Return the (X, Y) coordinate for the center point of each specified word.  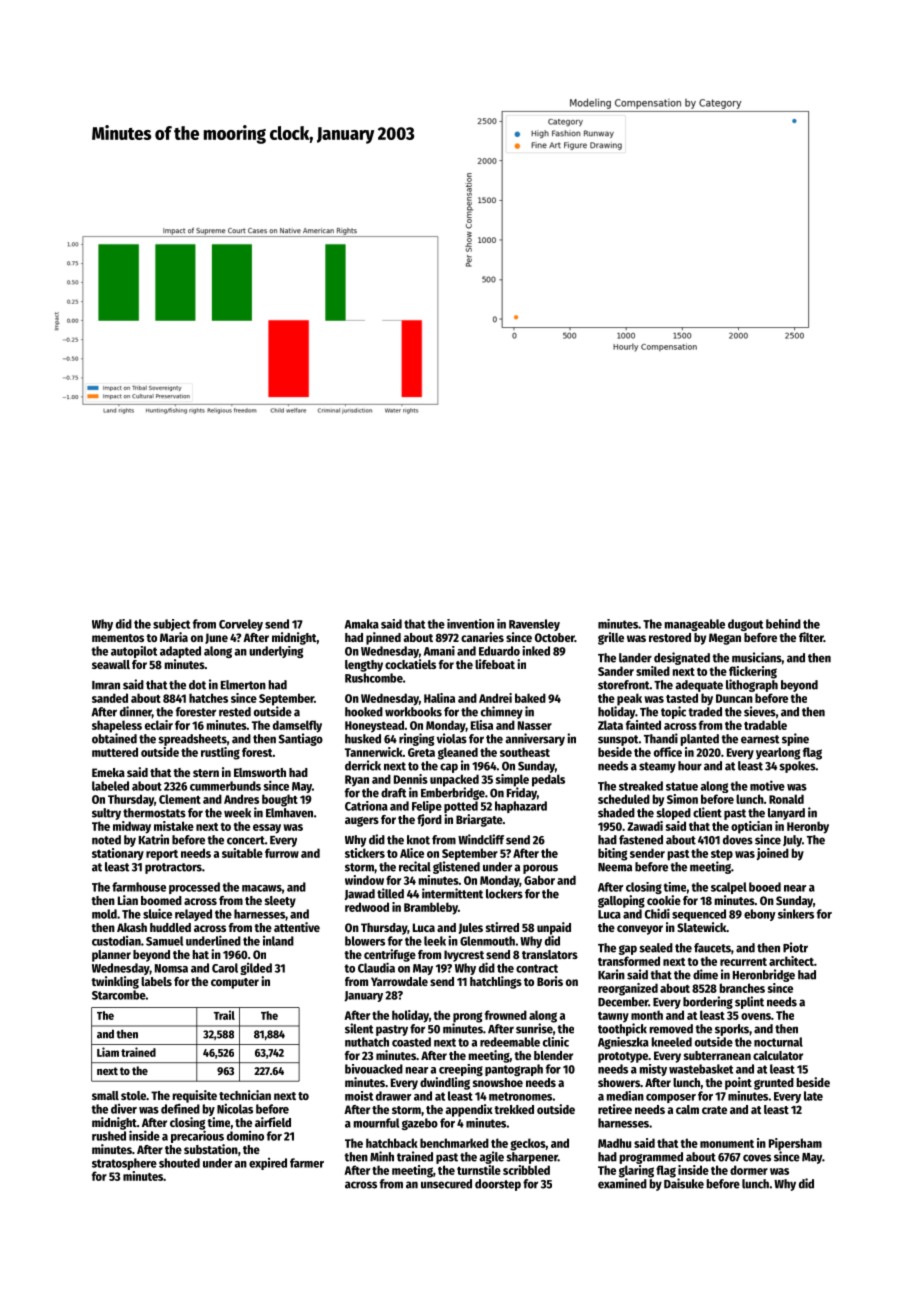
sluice (157, 913)
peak (629, 699)
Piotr (795, 947)
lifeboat (495, 664)
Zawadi (645, 826)
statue (682, 786)
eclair (159, 725)
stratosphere (124, 1164)
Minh (382, 1156)
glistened (456, 867)
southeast (525, 752)
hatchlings (496, 982)
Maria (174, 637)
